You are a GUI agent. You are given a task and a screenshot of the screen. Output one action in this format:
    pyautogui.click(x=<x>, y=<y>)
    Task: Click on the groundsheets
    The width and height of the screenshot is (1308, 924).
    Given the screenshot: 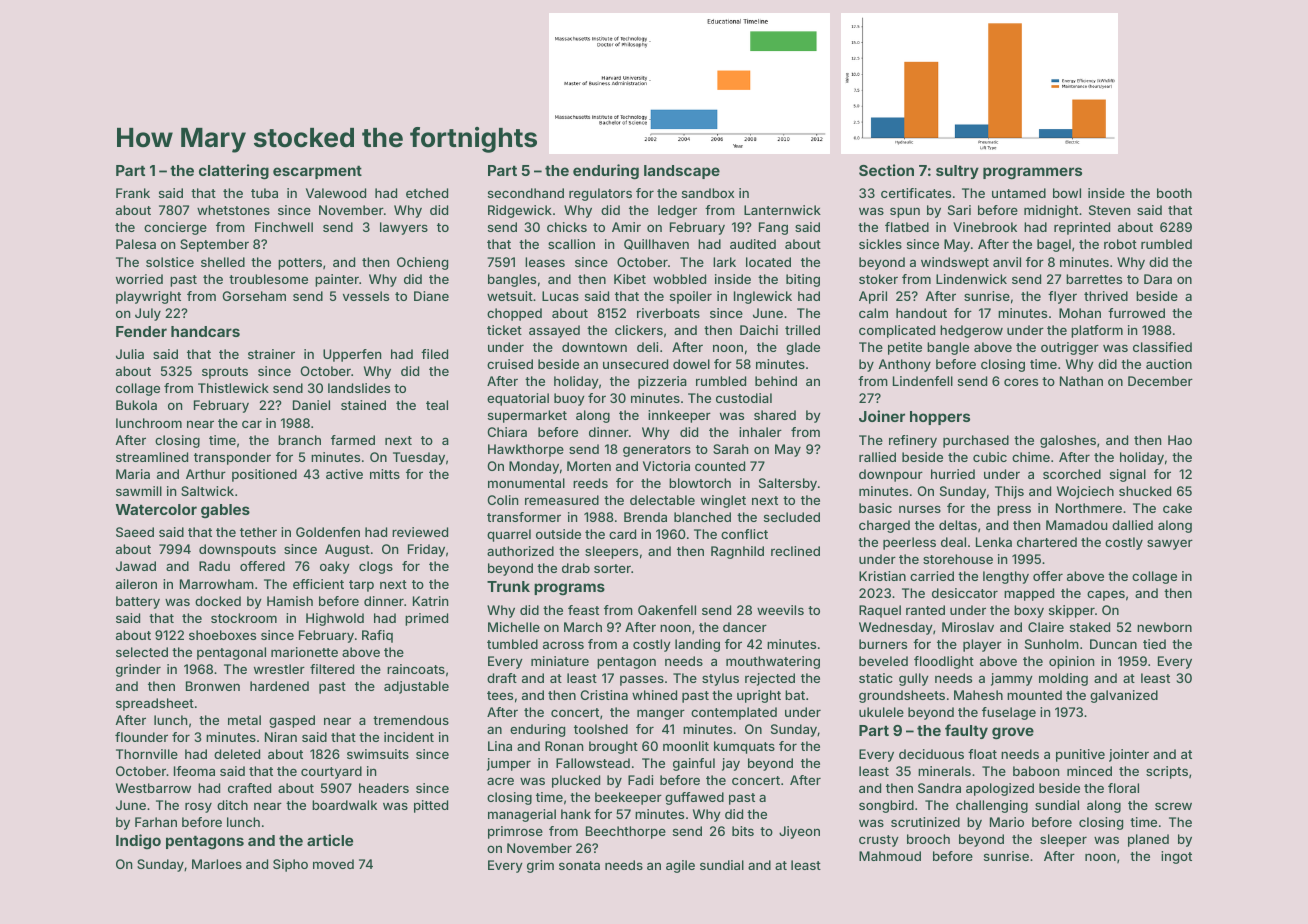 What is the action you would take?
    pyautogui.click(x=902, y=696)
